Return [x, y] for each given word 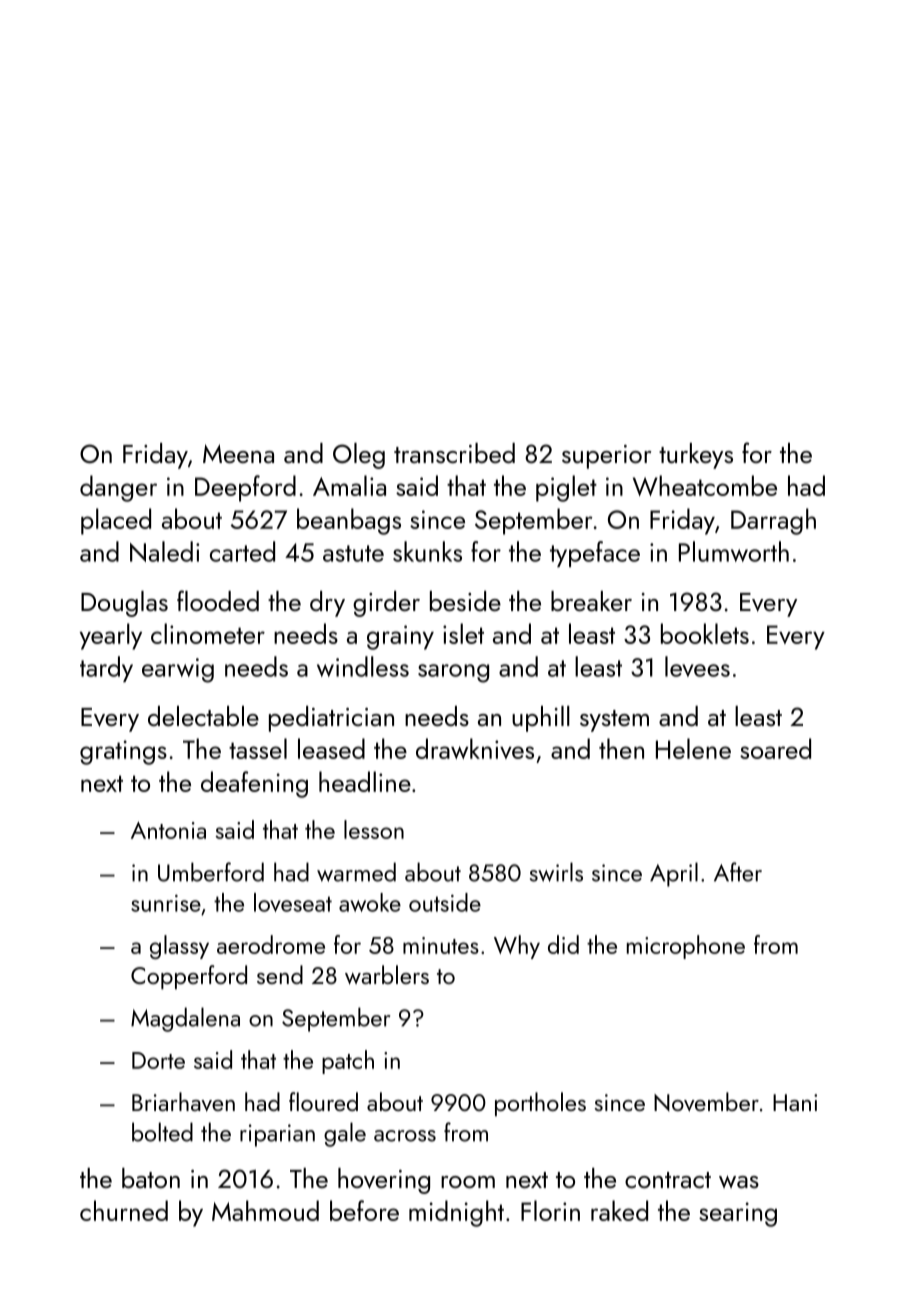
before [364, 1210]
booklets [705, 633]
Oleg [359, 456]
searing [738, 1214]
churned [124, 1210]
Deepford [245, 488]
